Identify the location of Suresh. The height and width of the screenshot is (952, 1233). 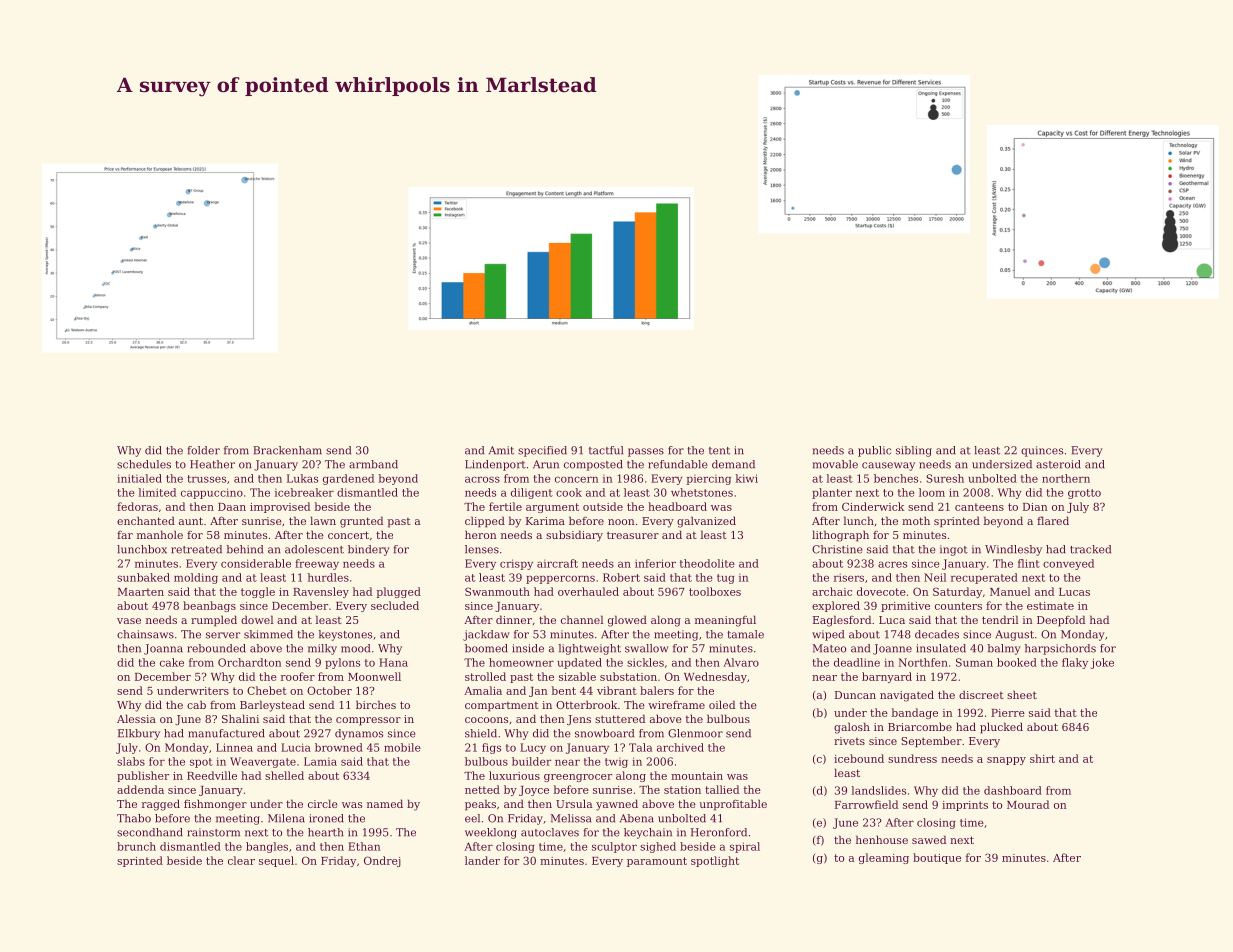
(945, 478).
